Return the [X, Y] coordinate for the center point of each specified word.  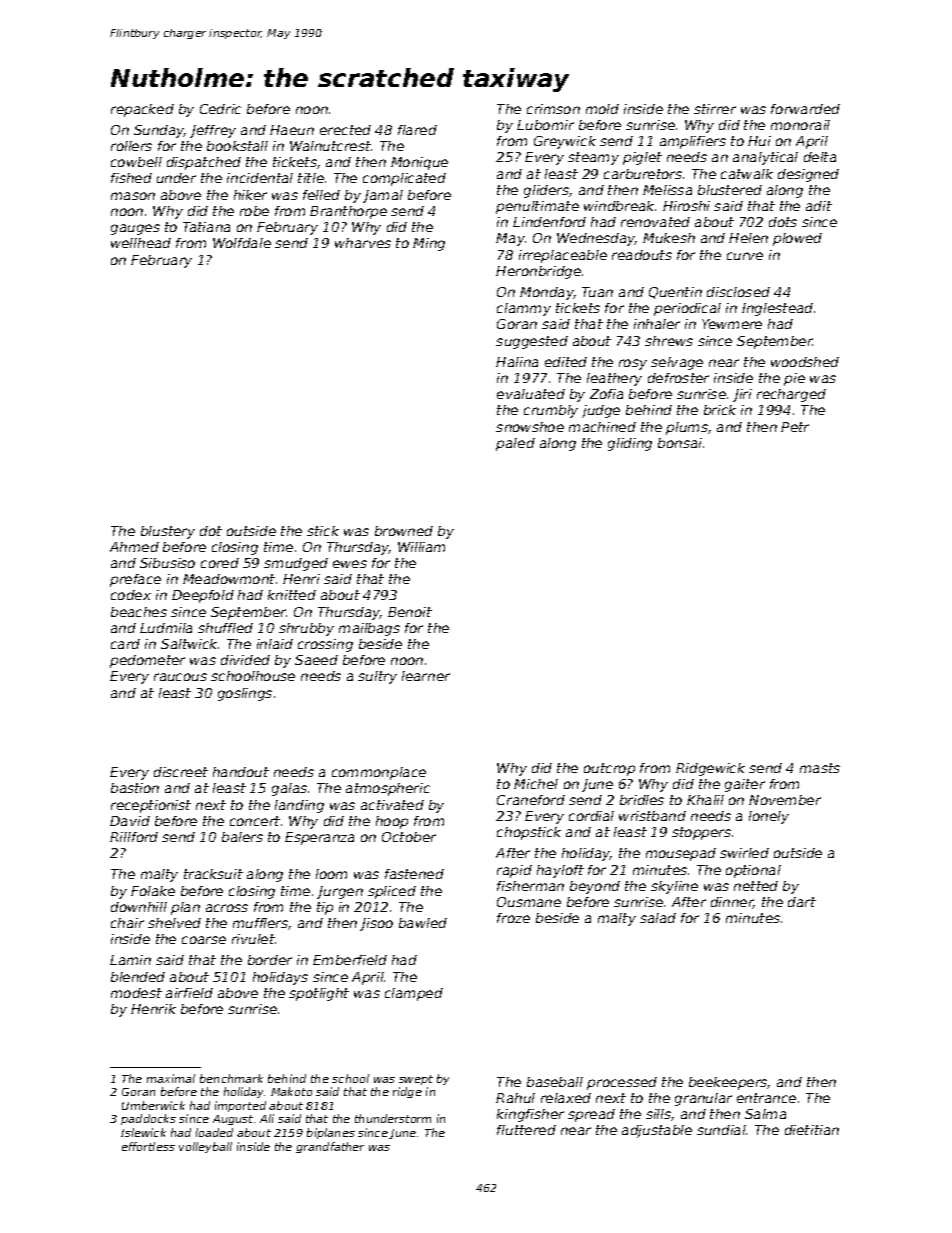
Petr [795, 427]
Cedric [220, 109]
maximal [171, 1078]
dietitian [812, 1130]
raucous [180, 677]
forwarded [805, 109]
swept [416, 1080]
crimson [553, 109]
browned [404, 531]
